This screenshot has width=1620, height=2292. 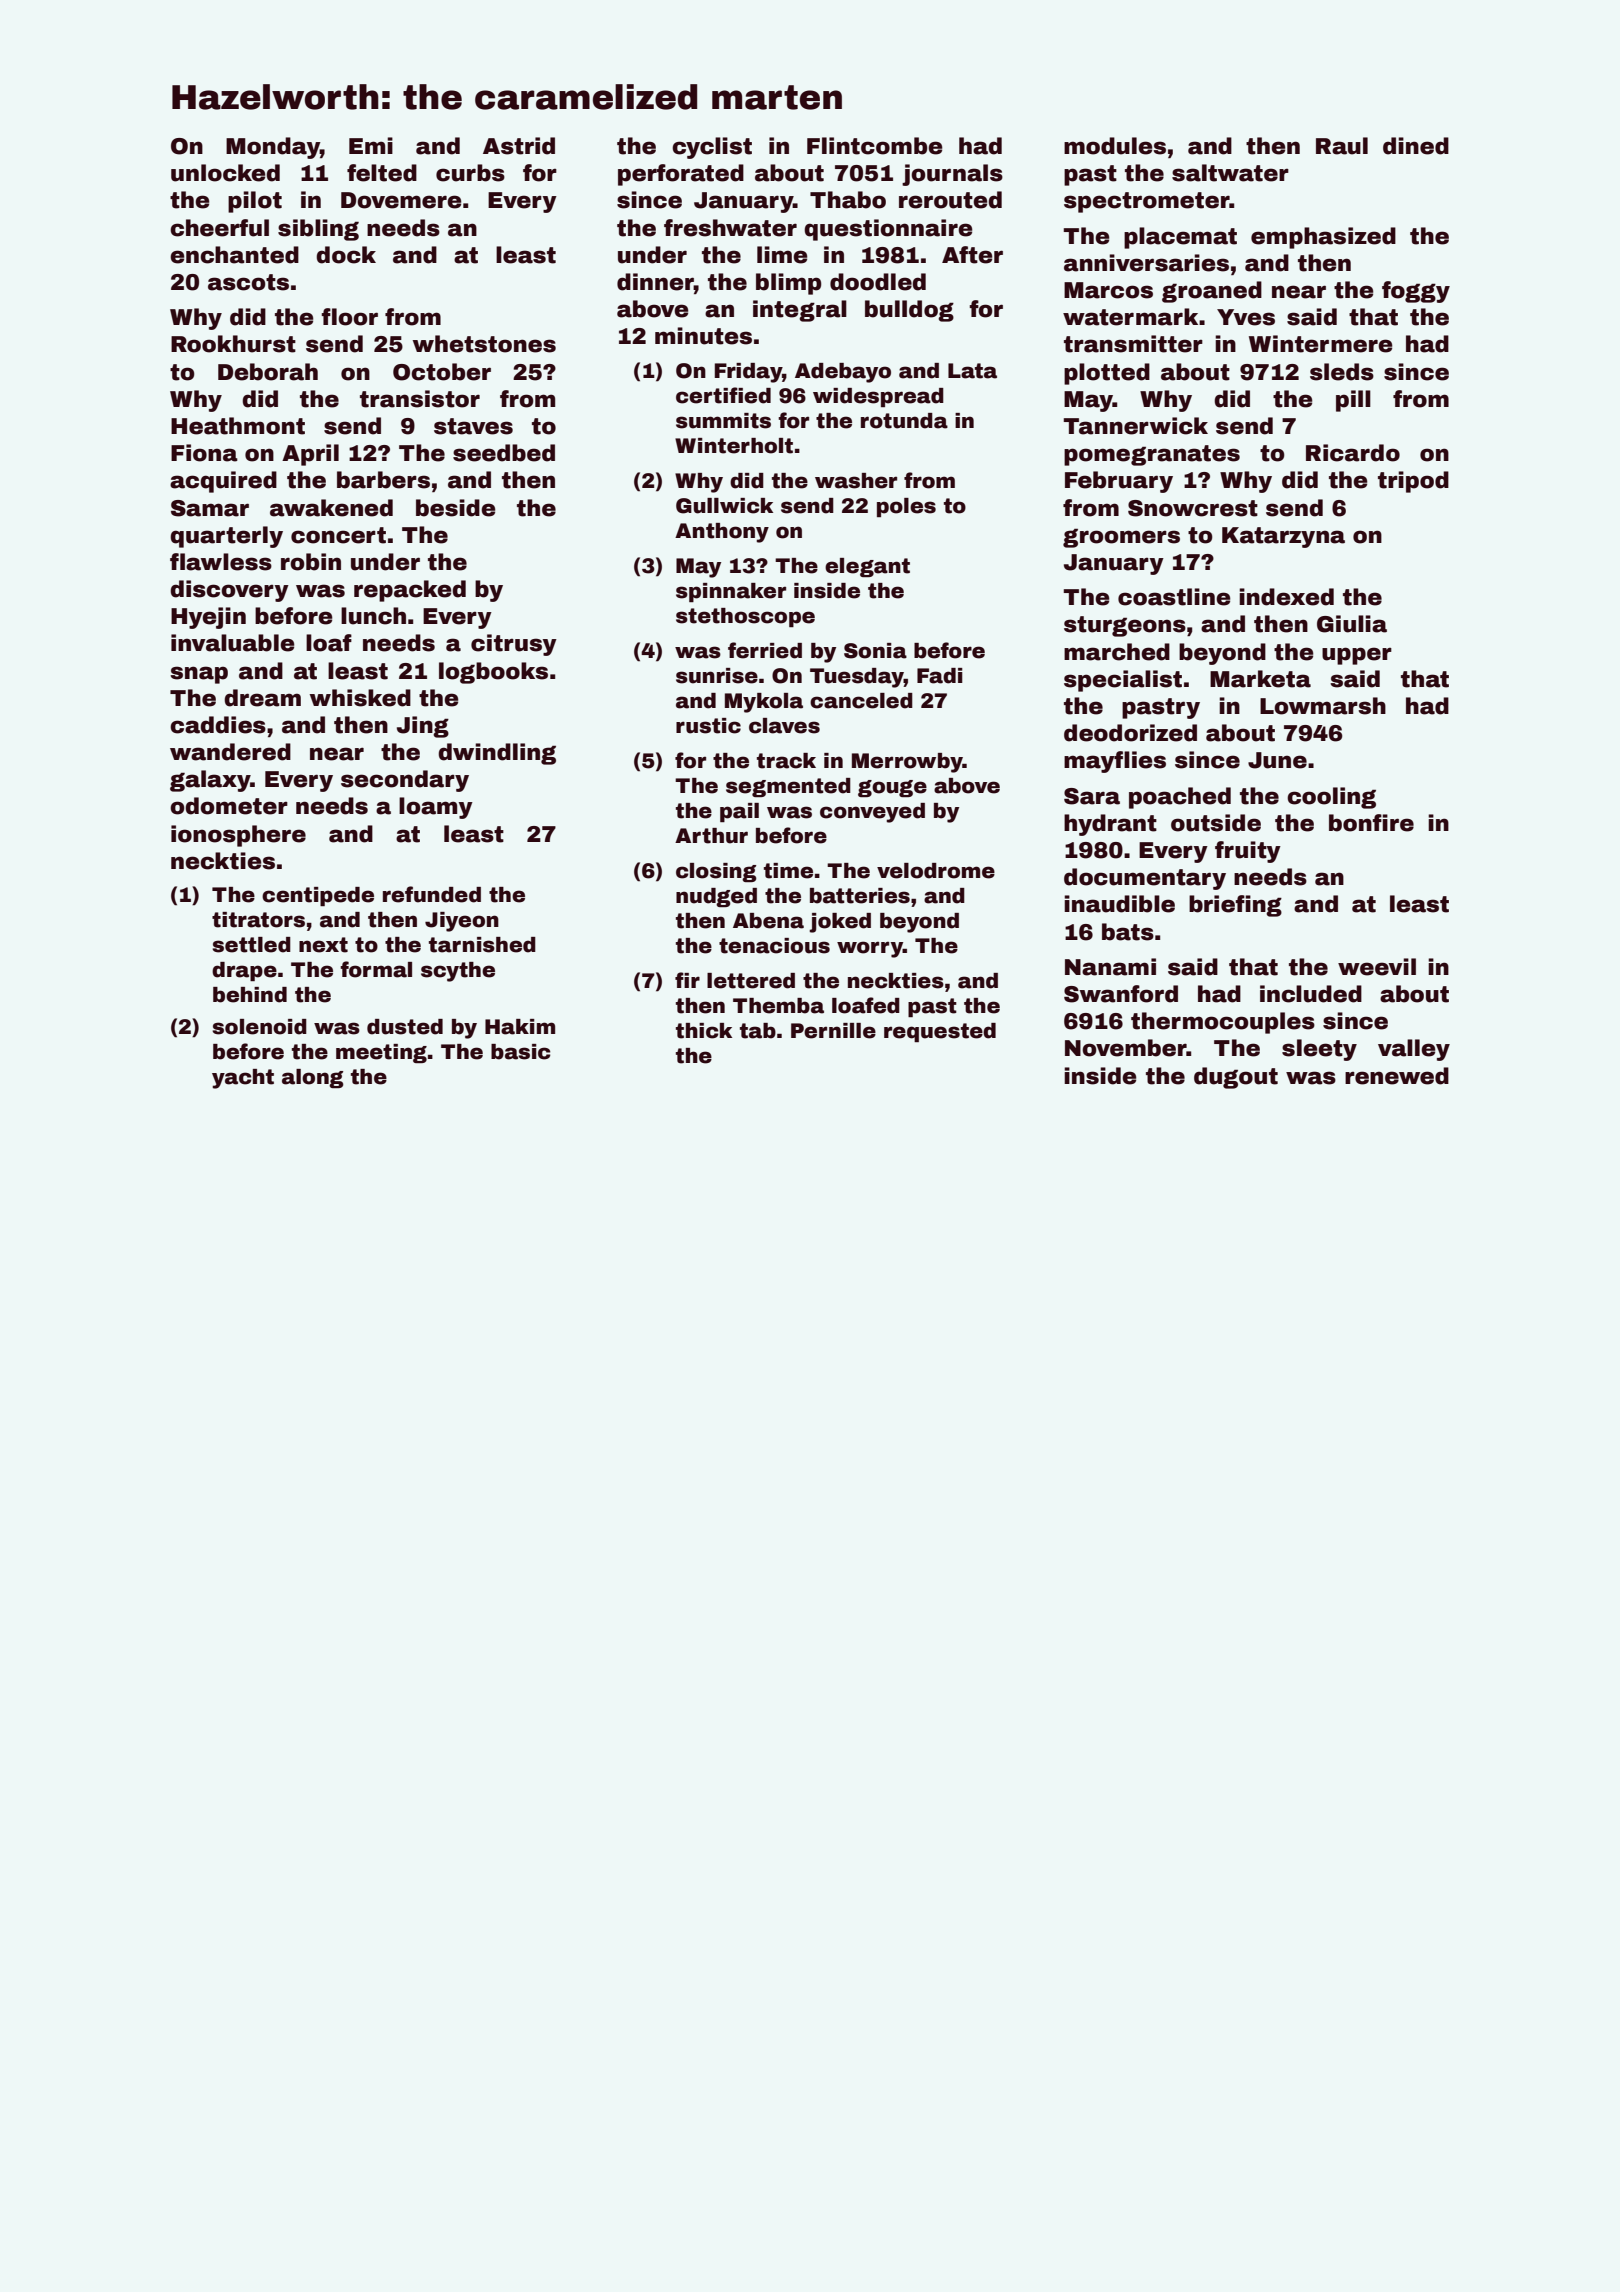 What do you see at coordinates (1128, 932) in the screenshot?
I see `bats` at bounding box center [1128, 932].
